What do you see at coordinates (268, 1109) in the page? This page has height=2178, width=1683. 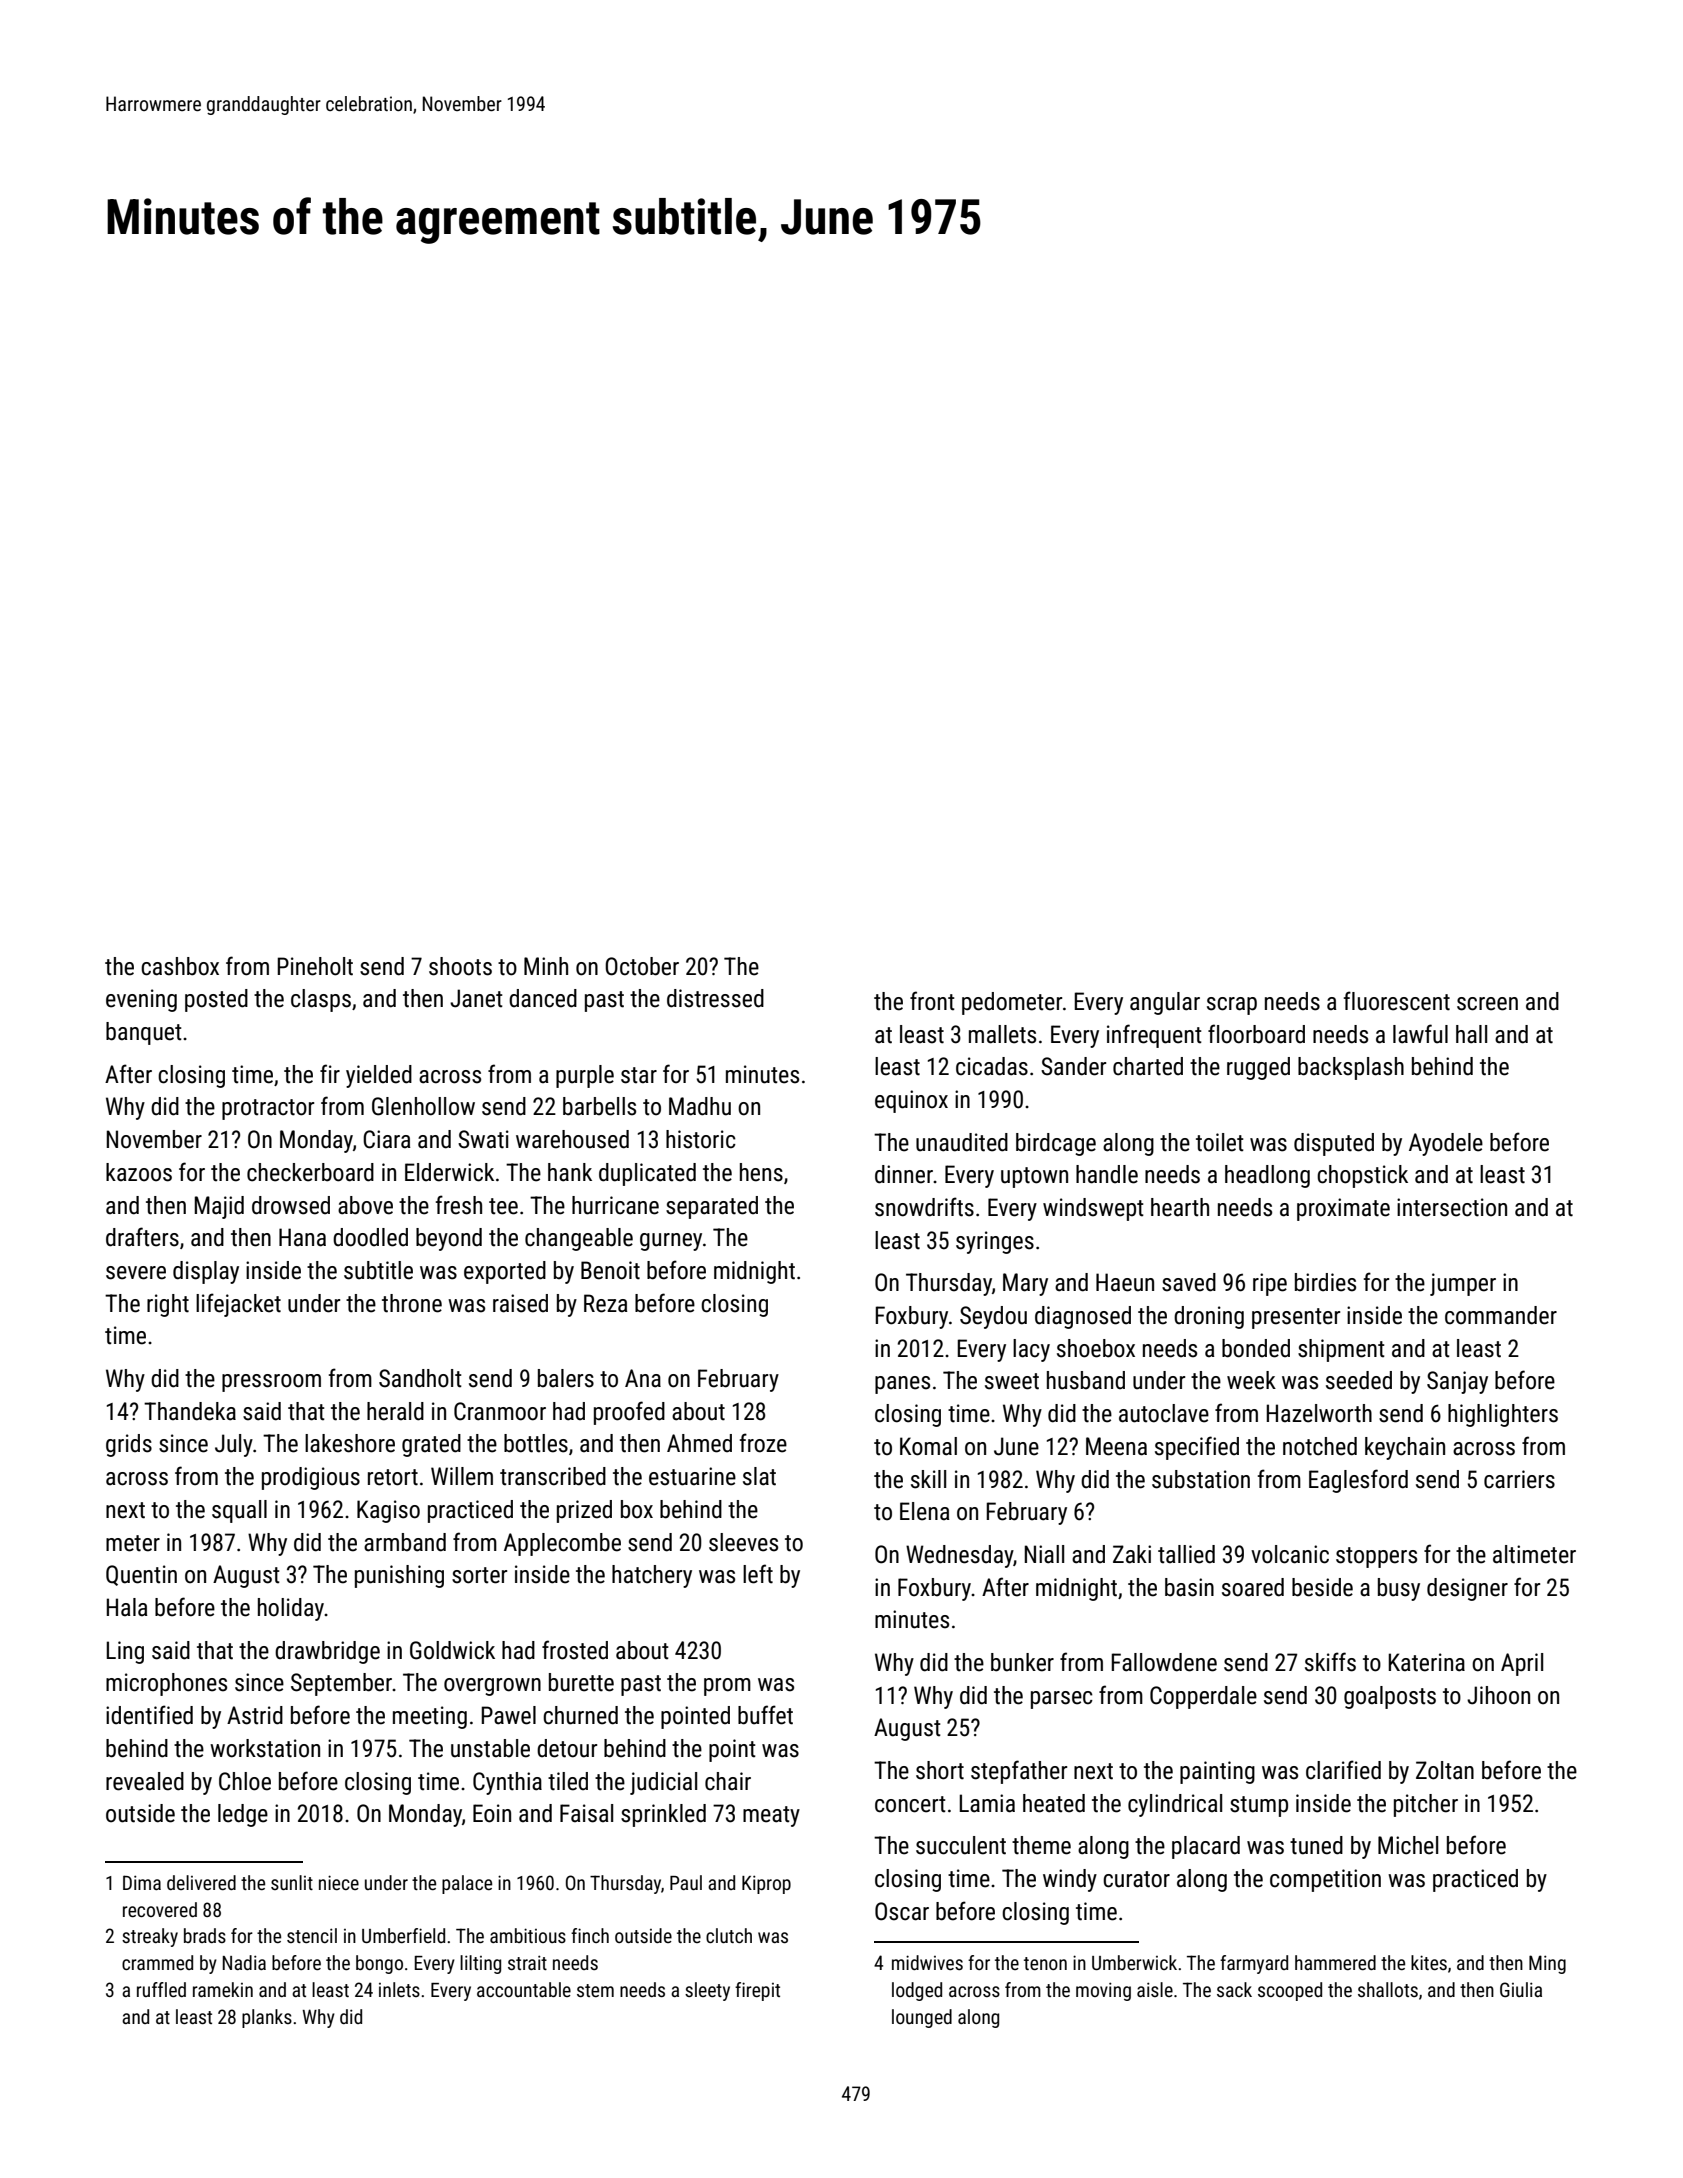 I see `protractor` at bounding box center [268, 1109].
